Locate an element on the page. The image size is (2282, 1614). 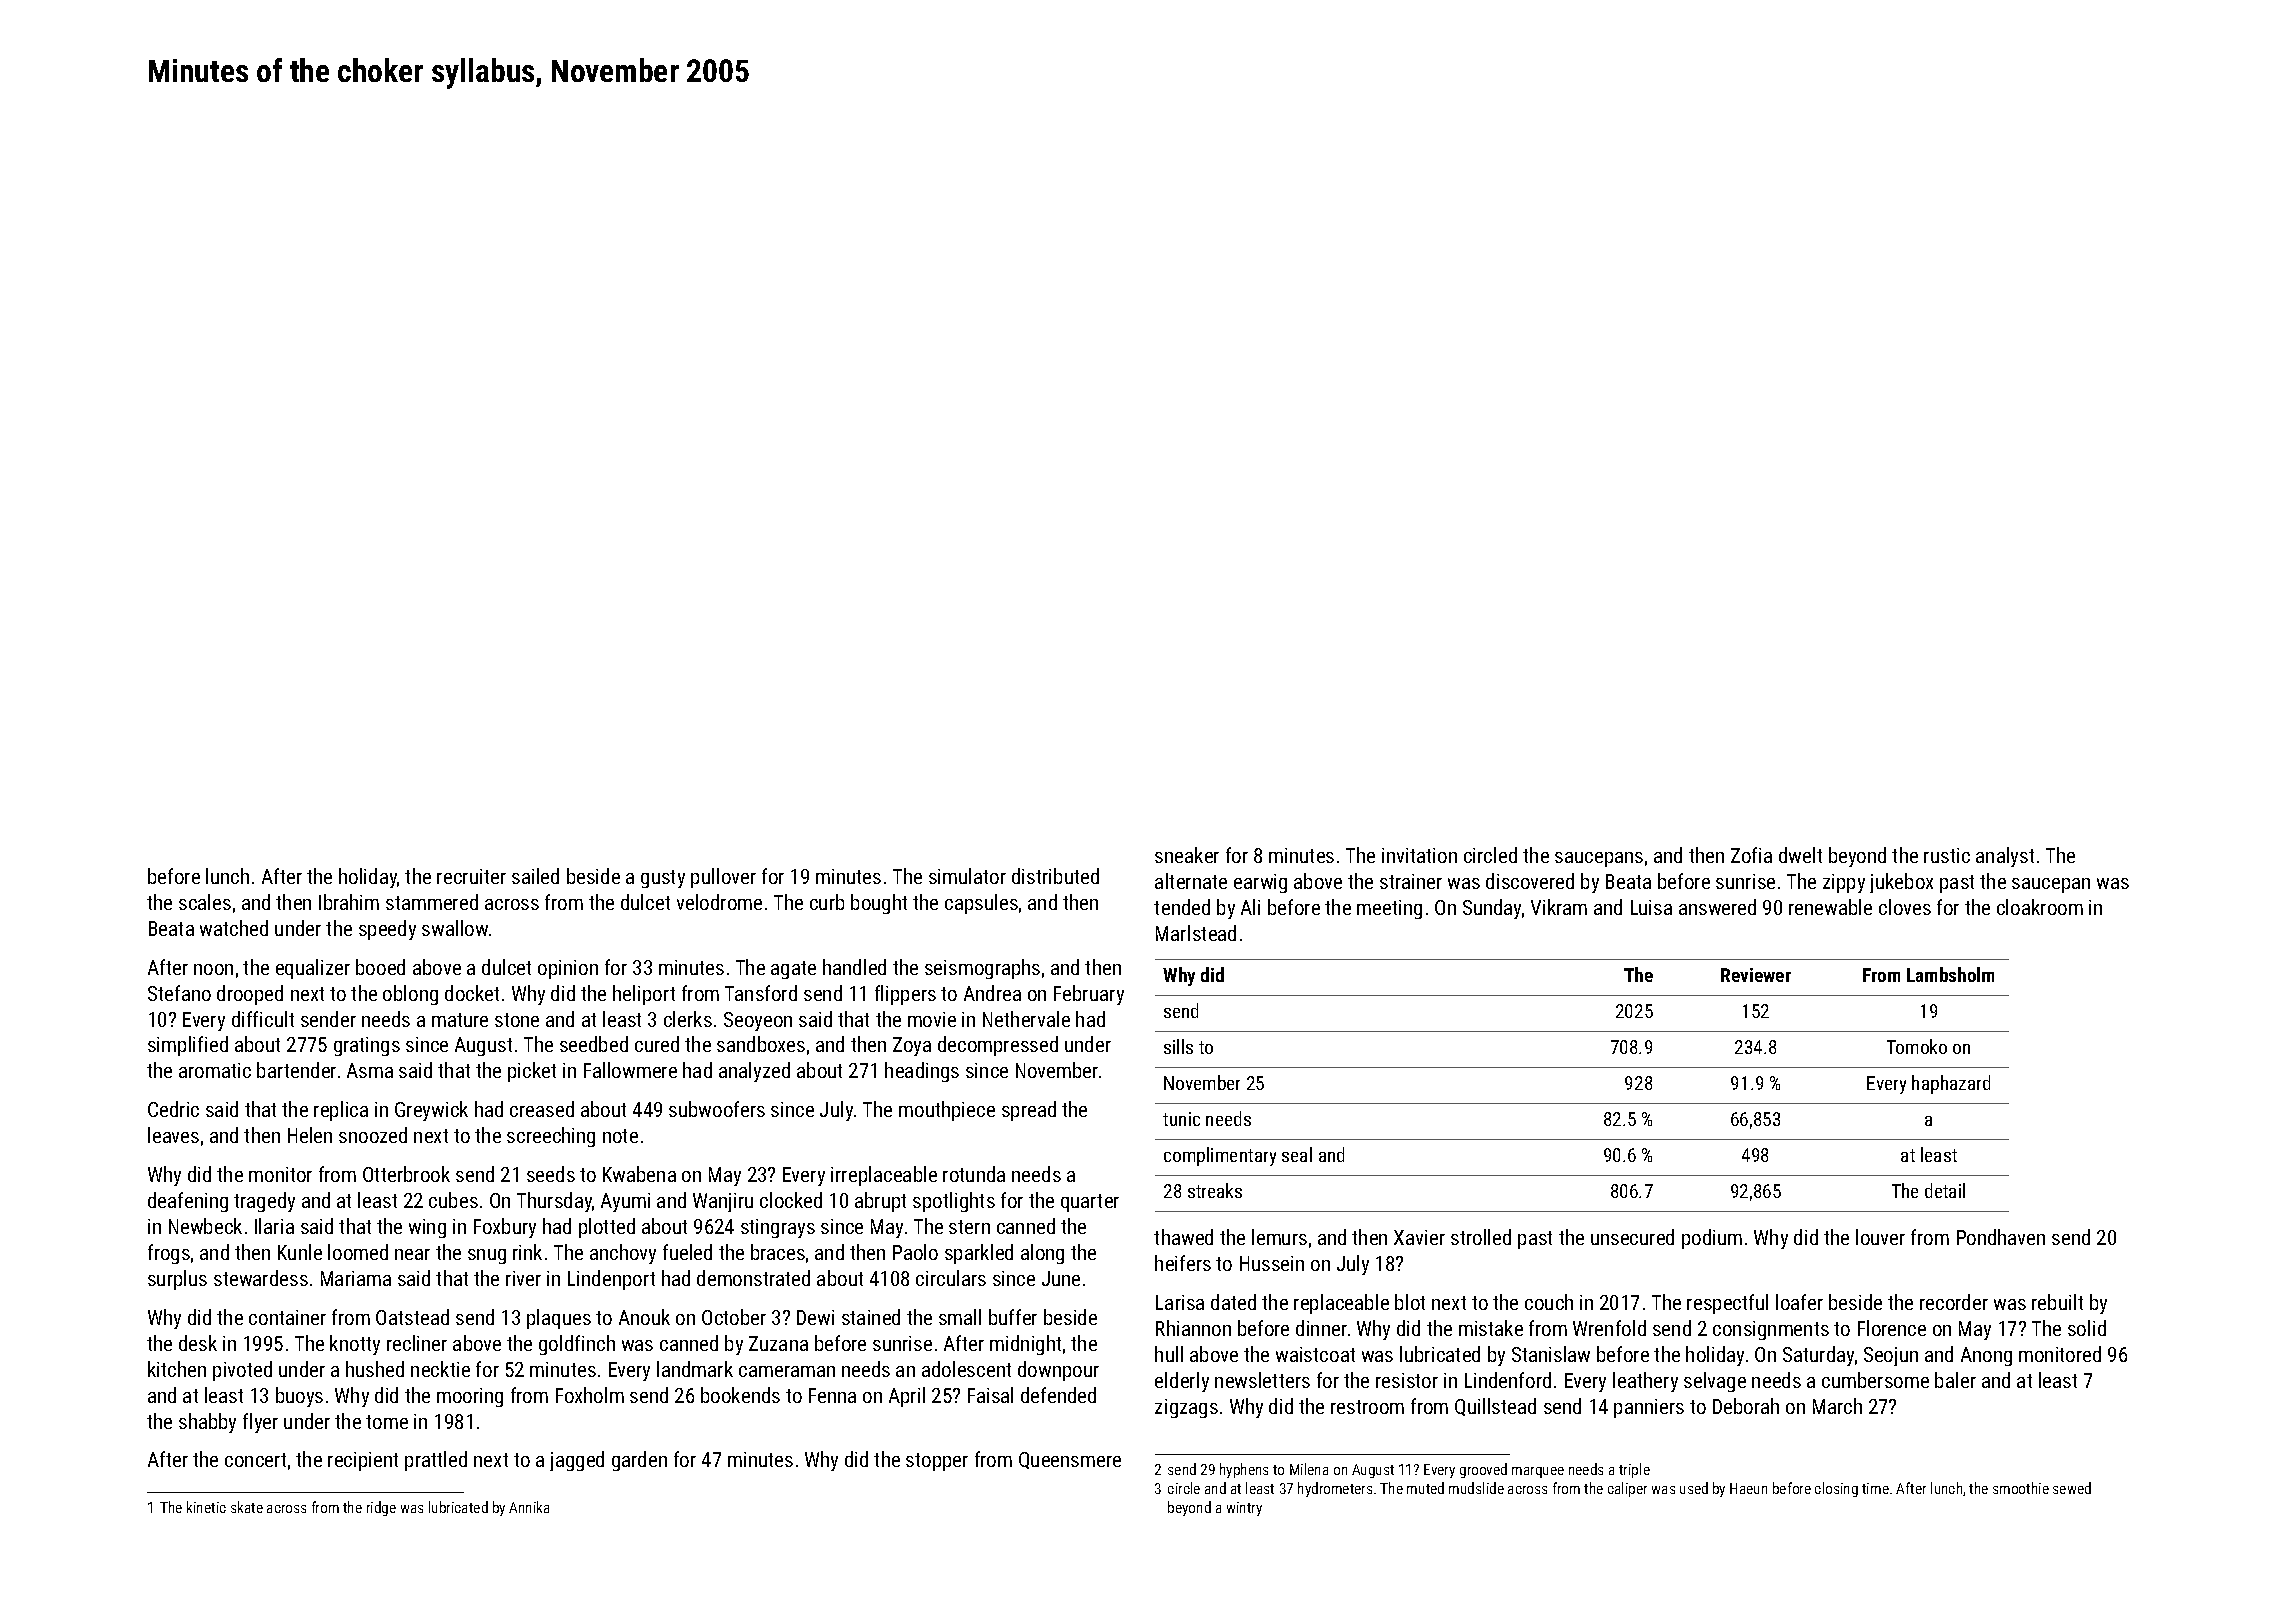
sneaker is located at coordinates (1187, 855).
